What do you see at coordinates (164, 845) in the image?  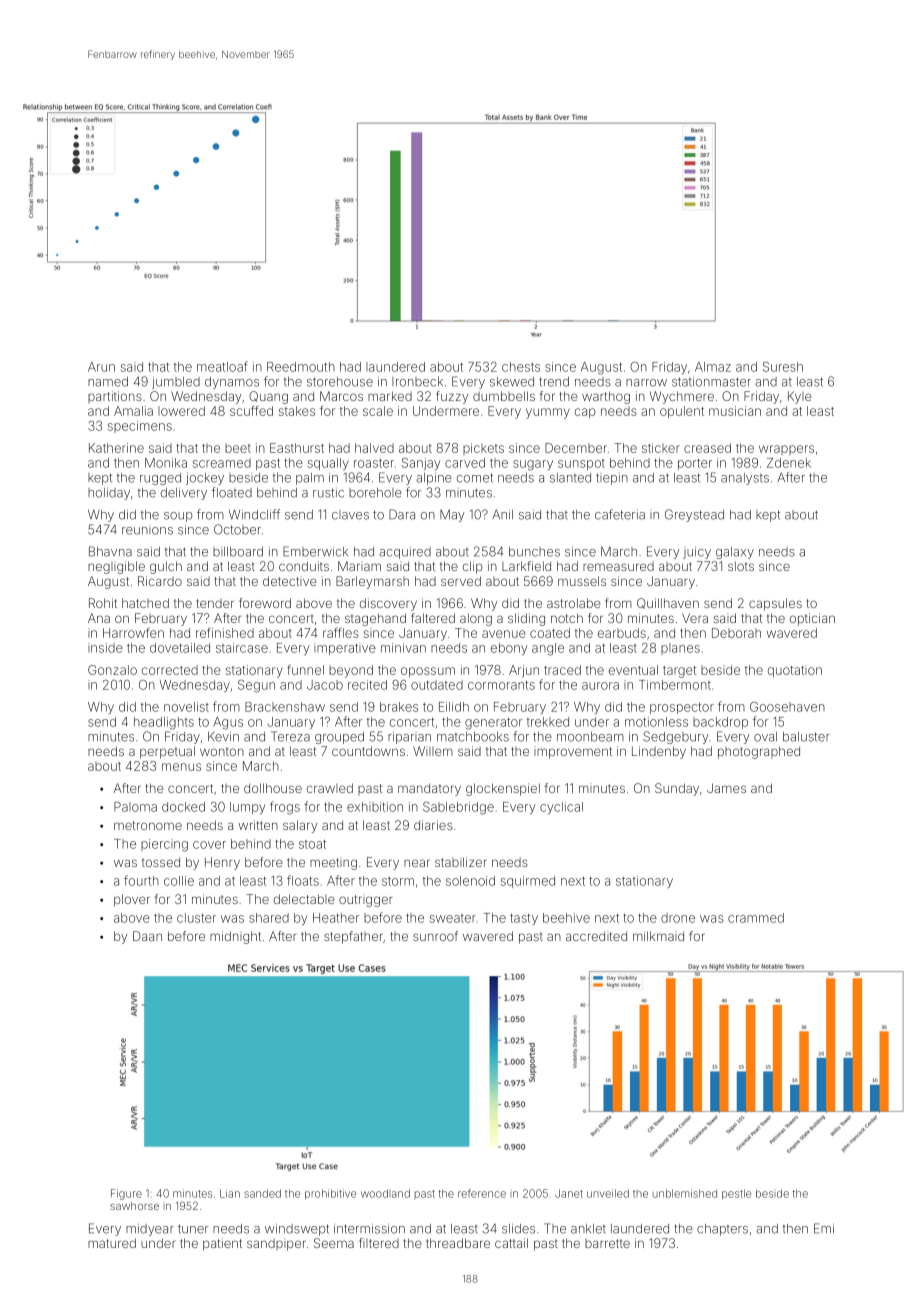 I see `piercing` at bounding box center [164, 845].
